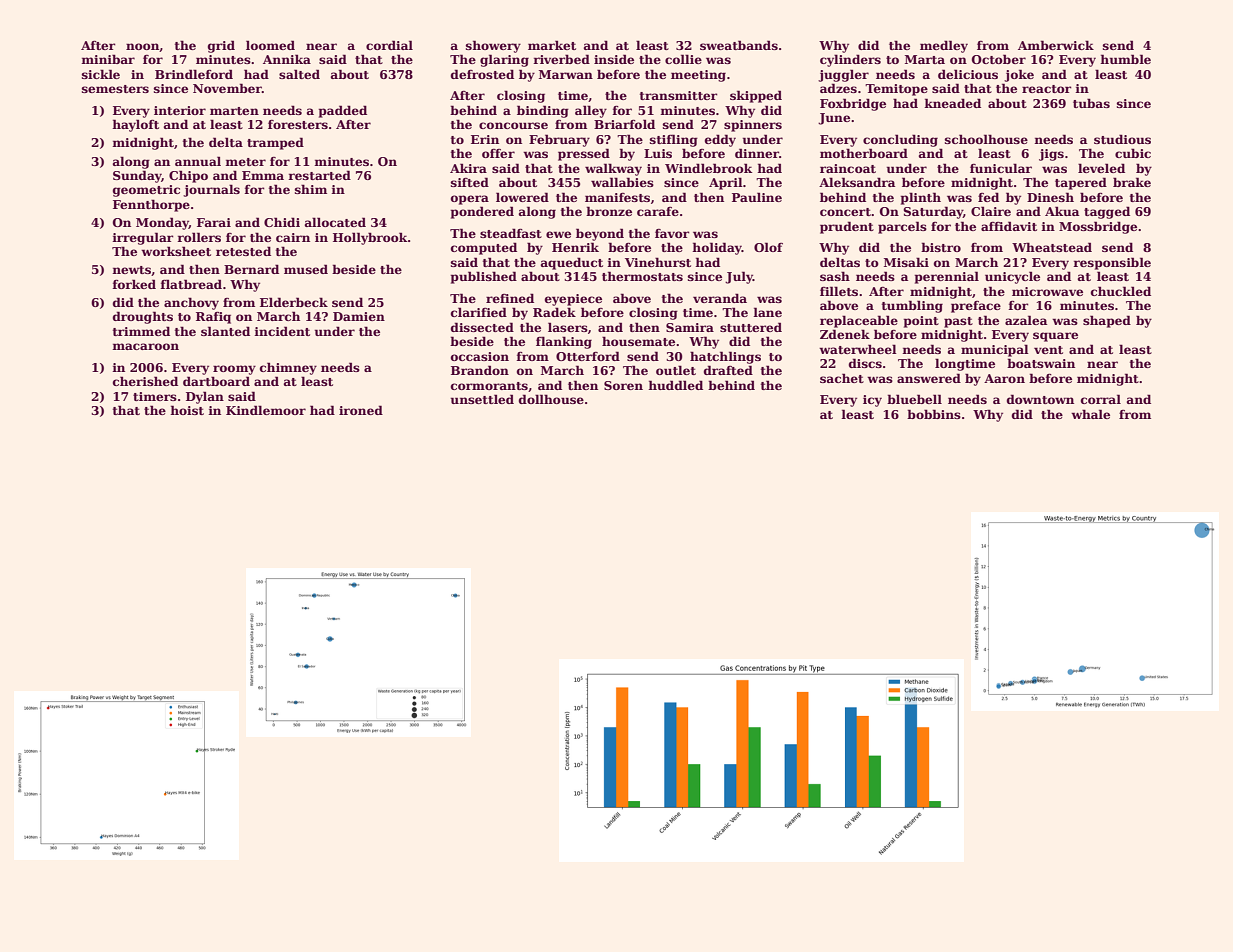  I want to click on parcels, so click(902, 227).
